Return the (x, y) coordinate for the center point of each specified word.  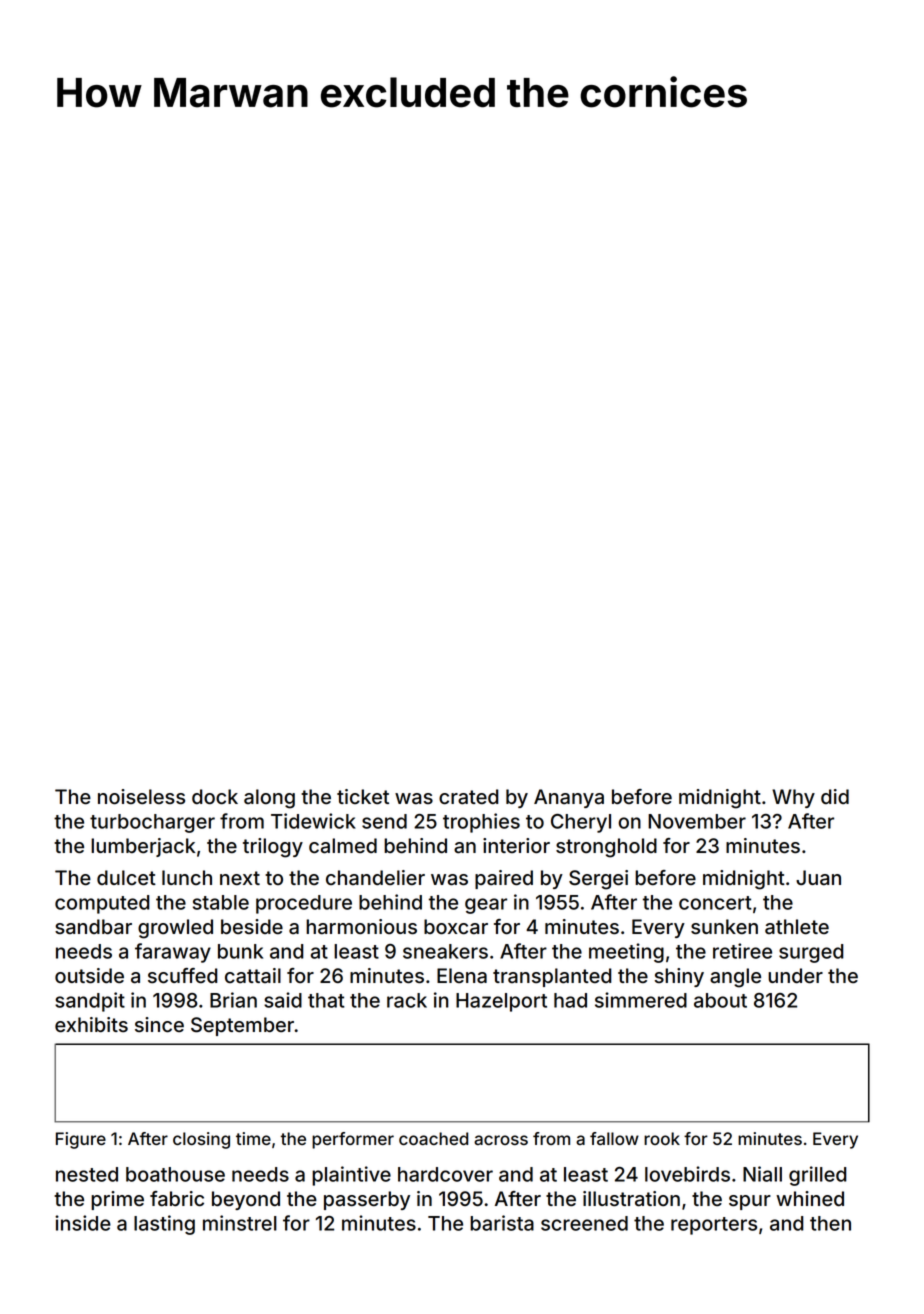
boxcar (456, 927)
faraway (173, 953)
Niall (762, 1174)
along (269, 799)
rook (662, 1138)
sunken (724, 926)
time (253, 1138)
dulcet (126, 878)
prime (117, 1200)
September (242, 1026)
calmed (343, 846)
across (501, 1140)
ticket (363, 797)
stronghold (606, 848)
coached (433, 1138)
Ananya (569, 798)
